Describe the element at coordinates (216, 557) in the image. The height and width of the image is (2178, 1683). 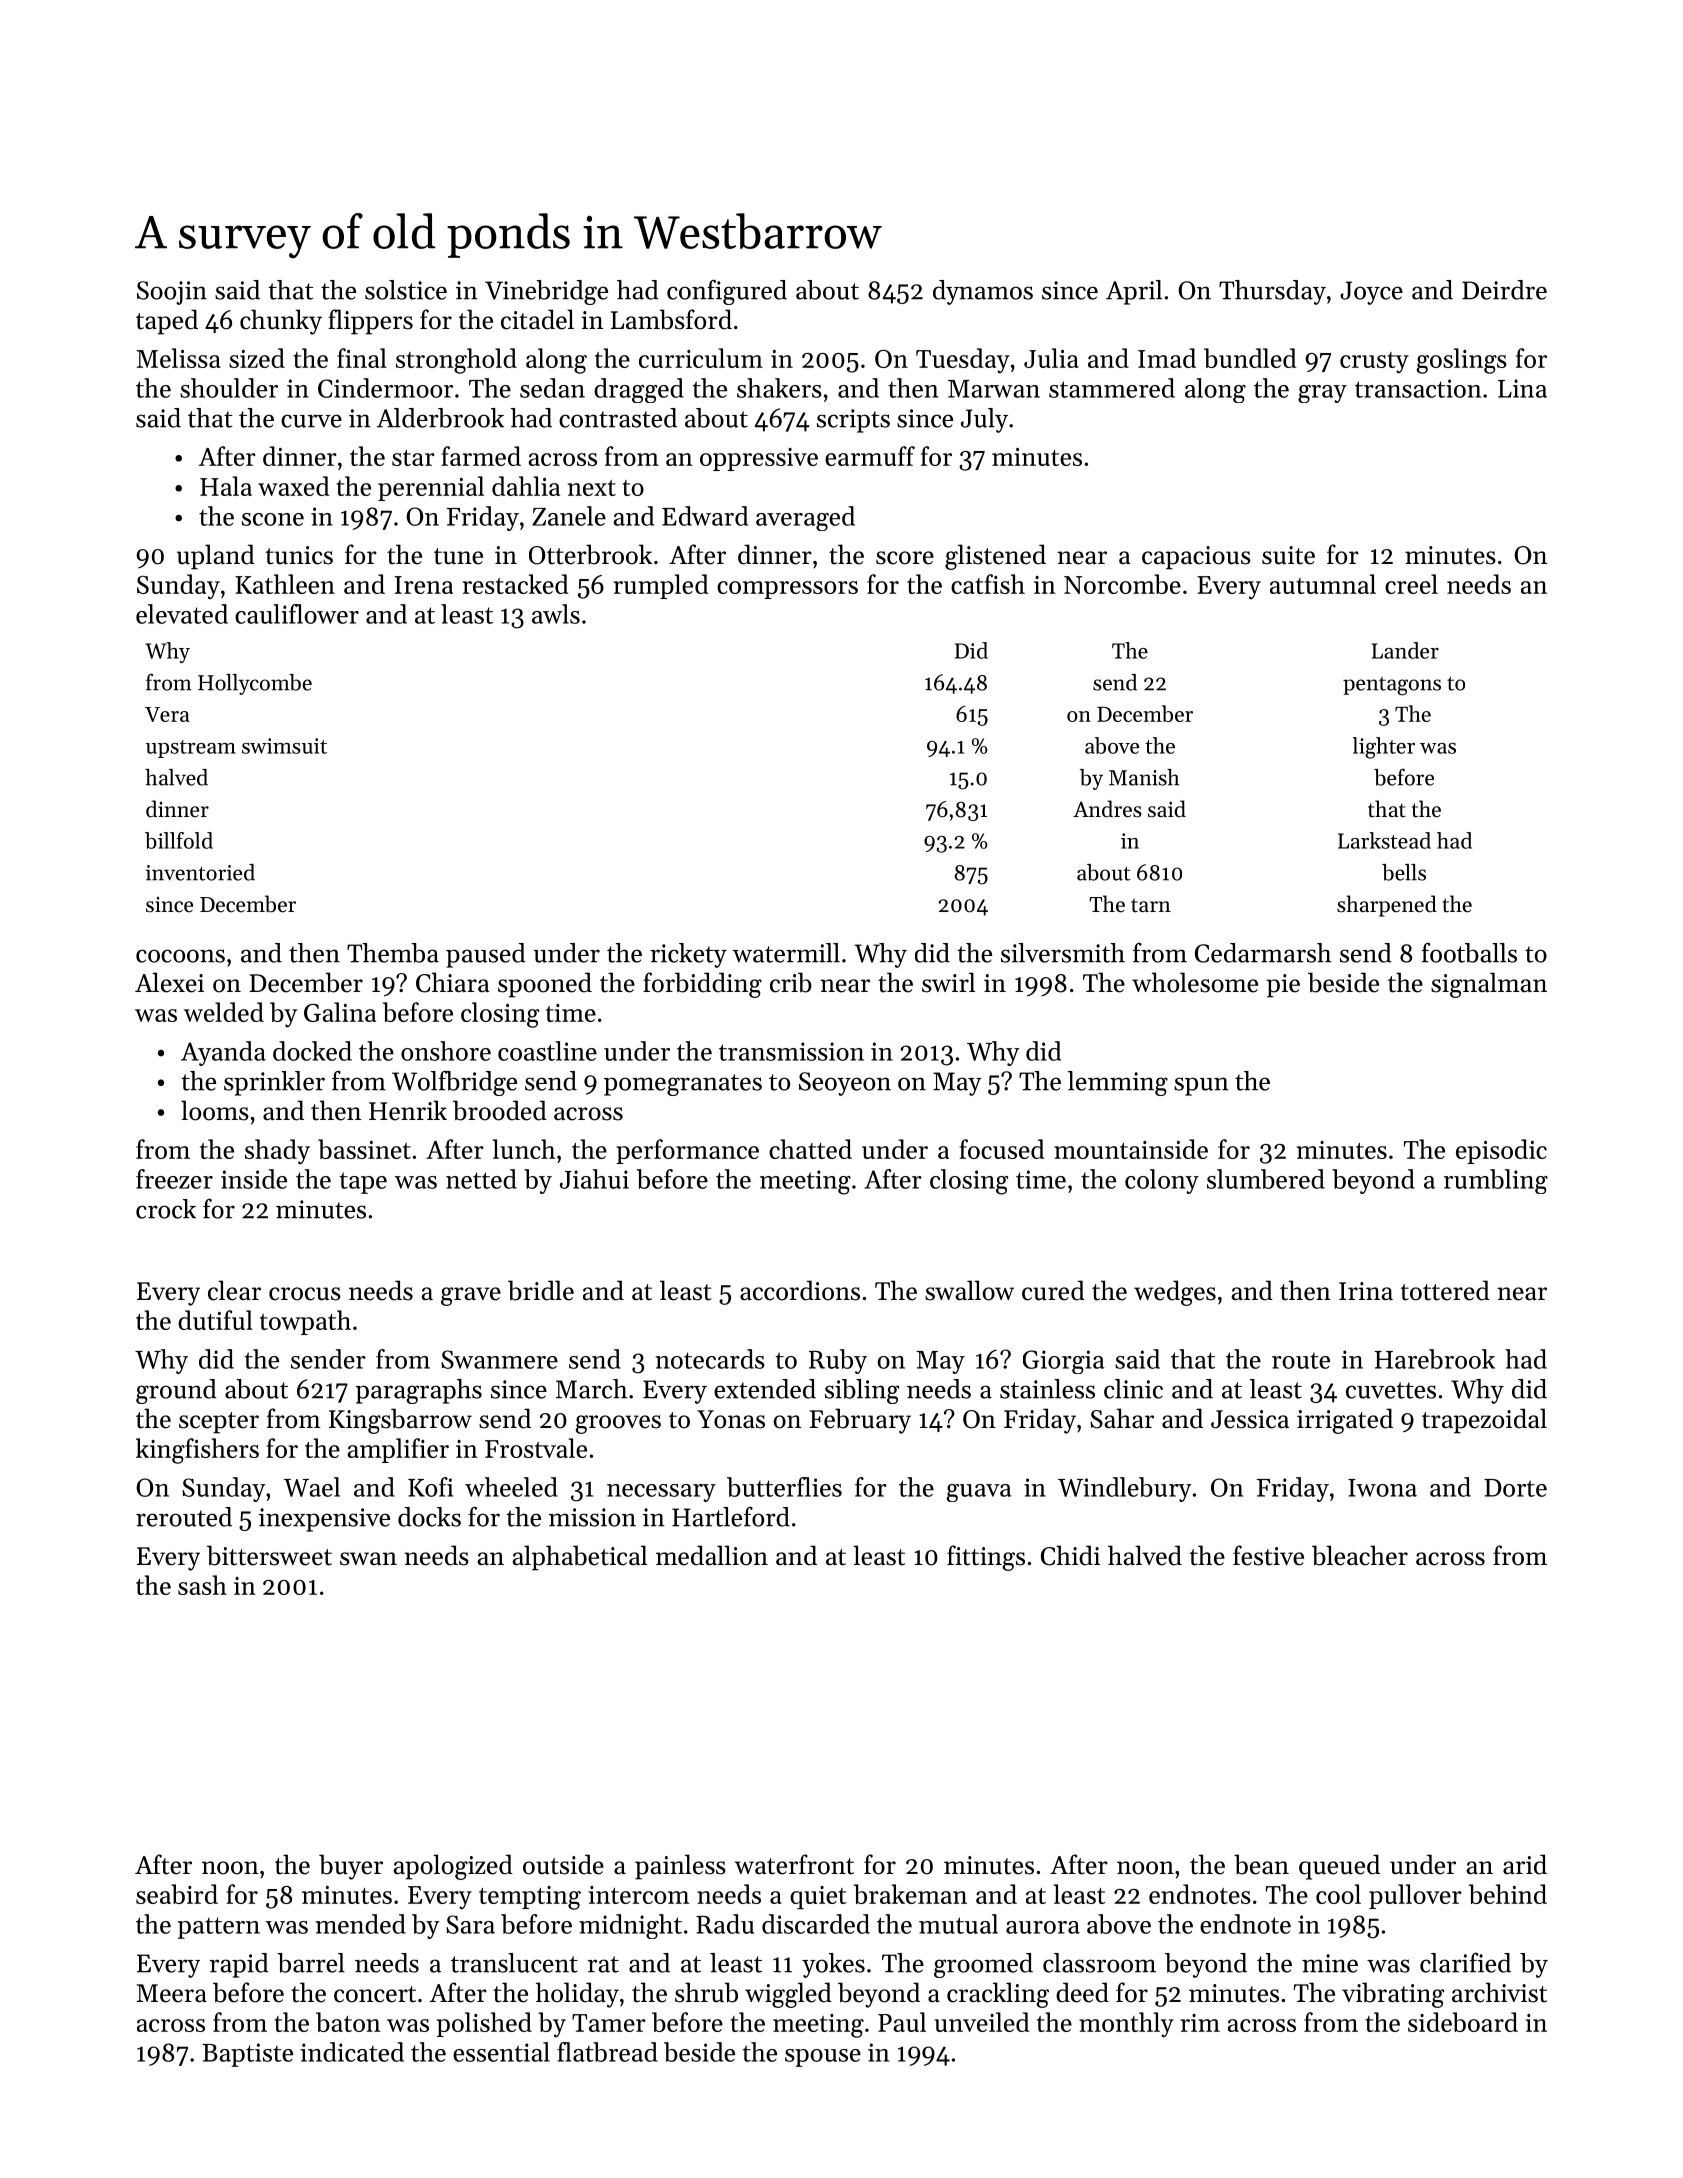
I see `upland` at that location.
